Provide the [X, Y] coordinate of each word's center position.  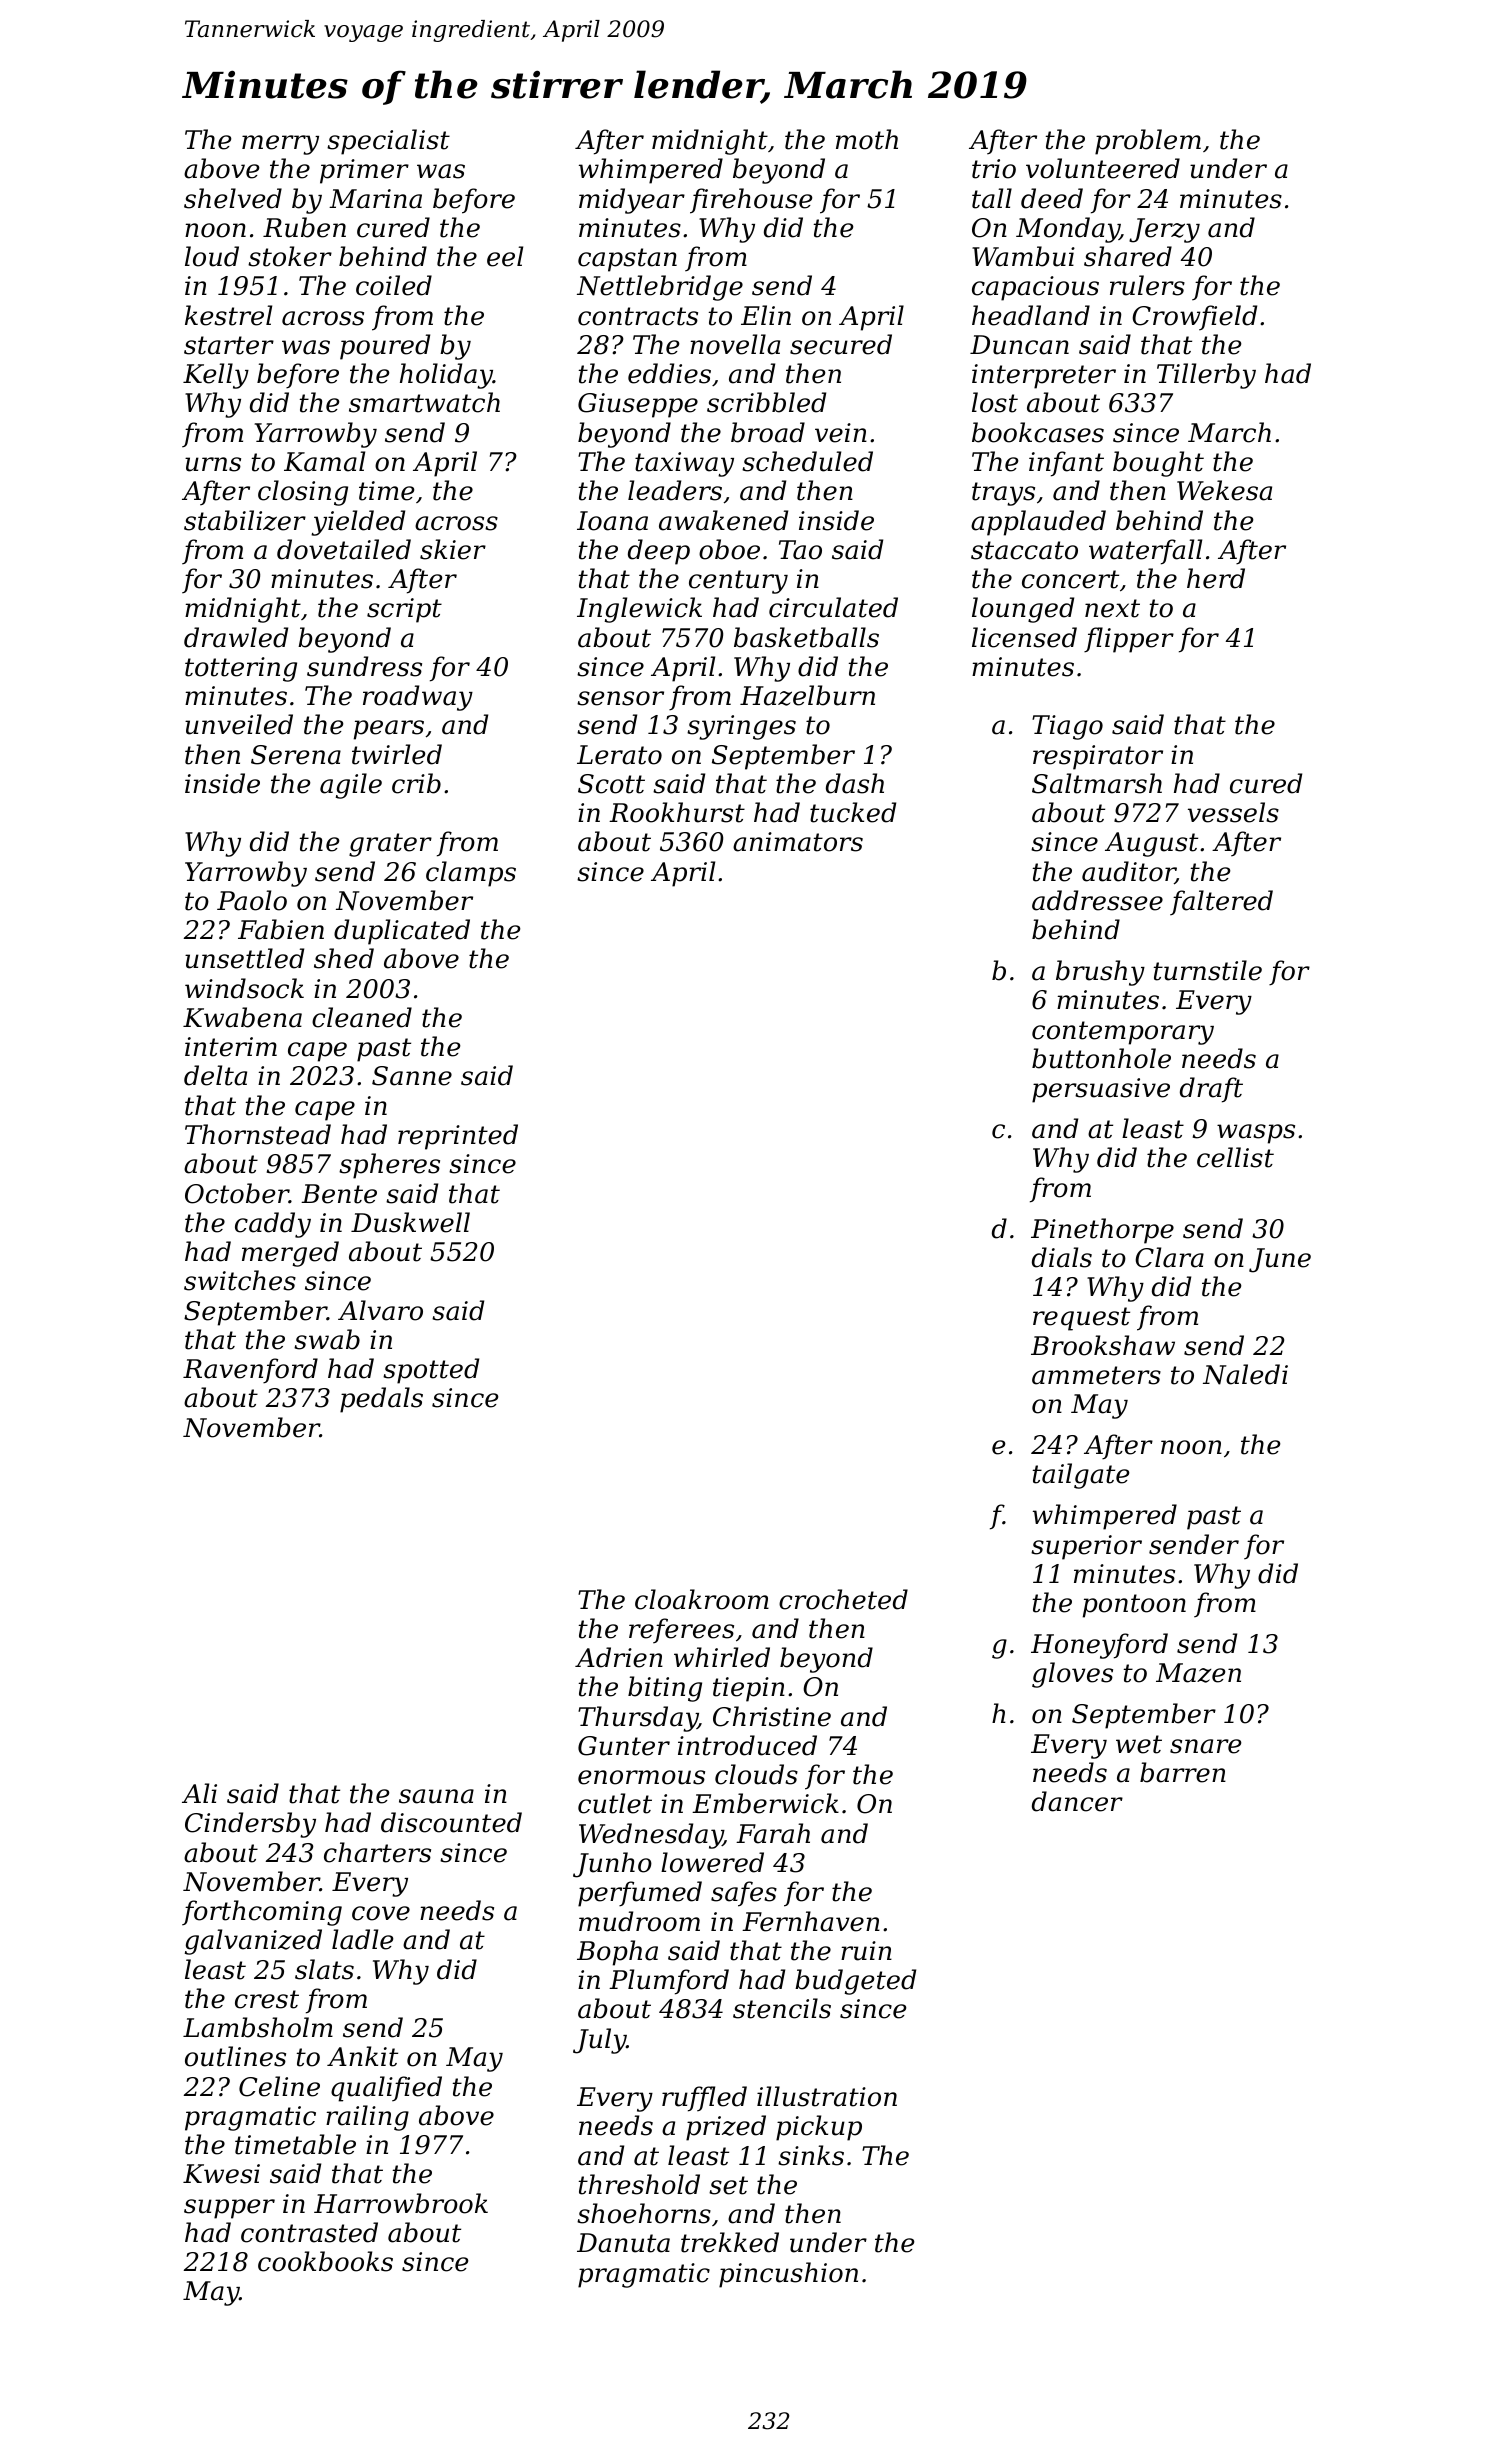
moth [867, 139]
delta [215, 1075]
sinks [811, 2155]
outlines [235, 2056]
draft [1211, 1090]
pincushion [788, 2275]
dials [1062, 1257]
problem [1148, 142]
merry [280, 145]
